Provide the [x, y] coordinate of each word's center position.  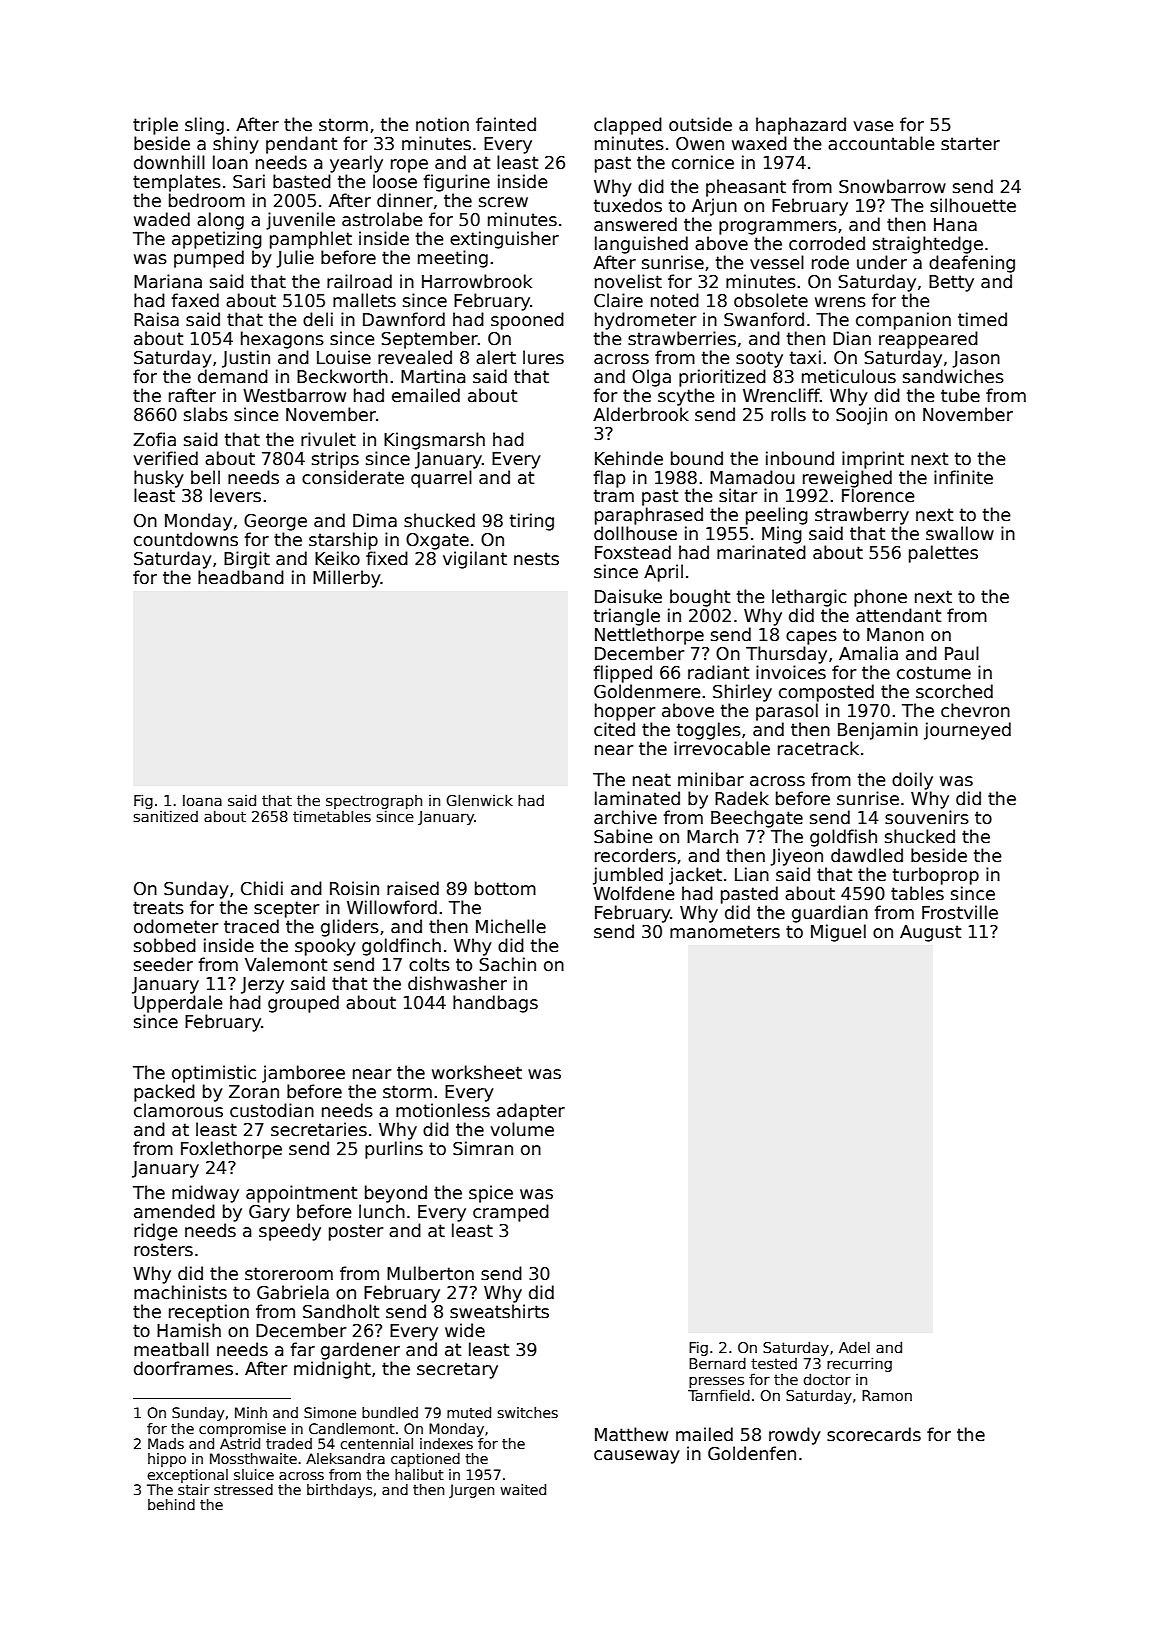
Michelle [511, 926]
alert [496, 357]
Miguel [838, 933]
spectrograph [374, 802]
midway [205, 1194]
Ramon [887, 1395]
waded [162, 219]
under [882, 262]
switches [527, 1412]
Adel [854, 1347]
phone [880, 598]
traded [289, 1443]
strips [335, 460]
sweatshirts [499, 1311]
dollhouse [635, 533]
